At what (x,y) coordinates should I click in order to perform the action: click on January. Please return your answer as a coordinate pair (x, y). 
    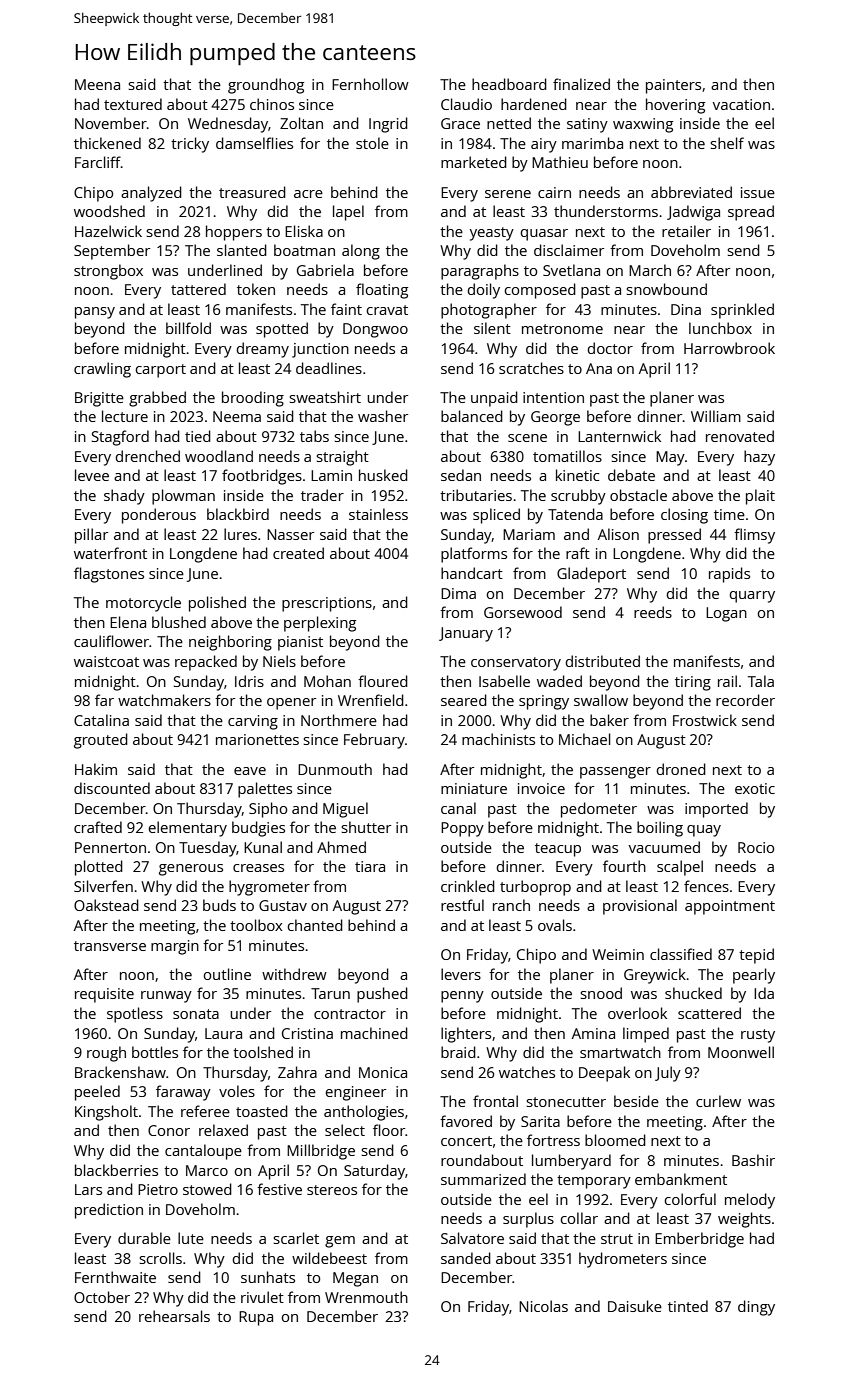
    Looking at the image, I should click on (466, 634).
